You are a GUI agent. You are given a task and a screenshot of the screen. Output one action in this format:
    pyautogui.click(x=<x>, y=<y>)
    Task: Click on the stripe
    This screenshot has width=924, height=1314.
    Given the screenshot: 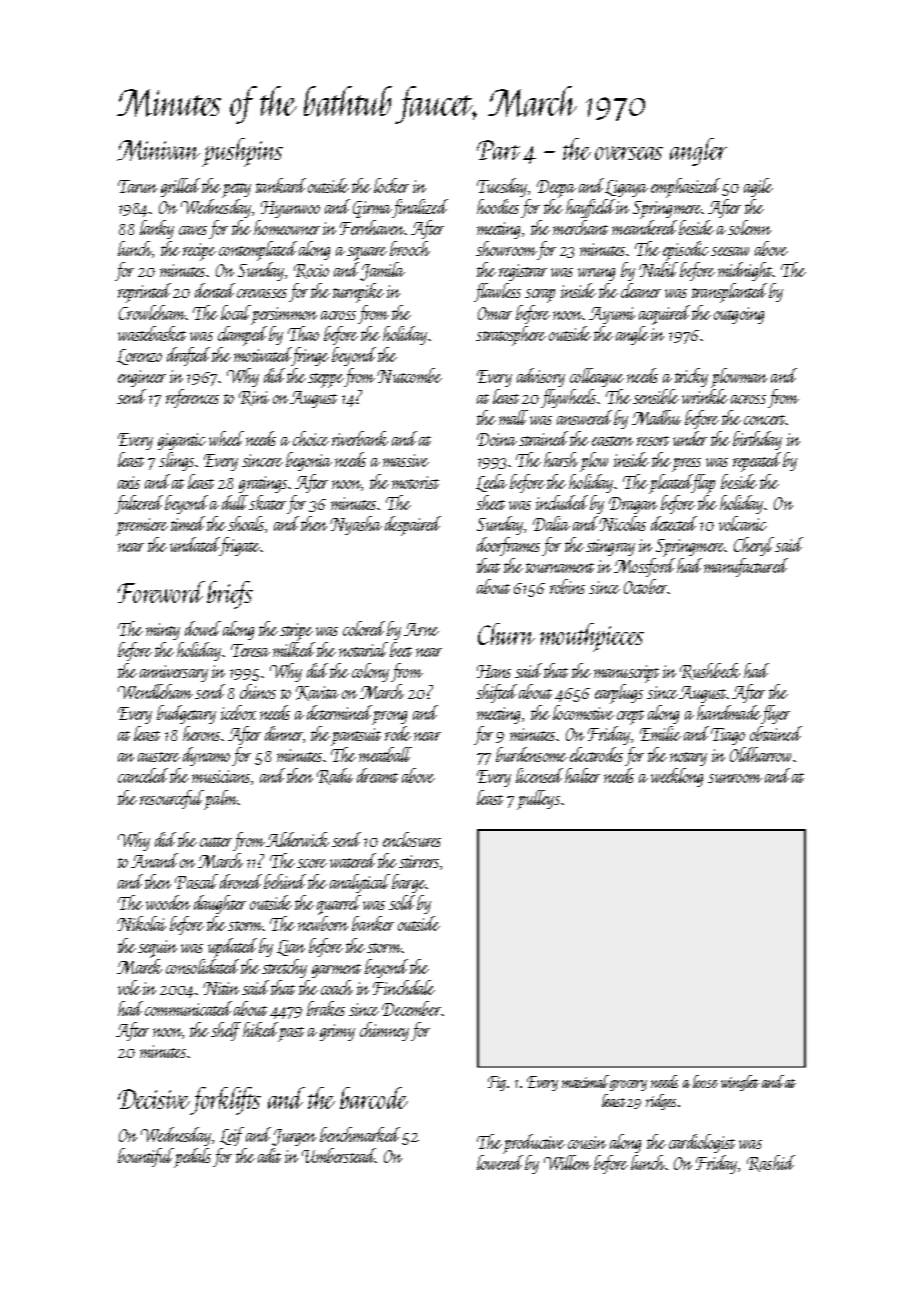 What is the action you would take?
    pyautogui.click(x=296, y=632)
